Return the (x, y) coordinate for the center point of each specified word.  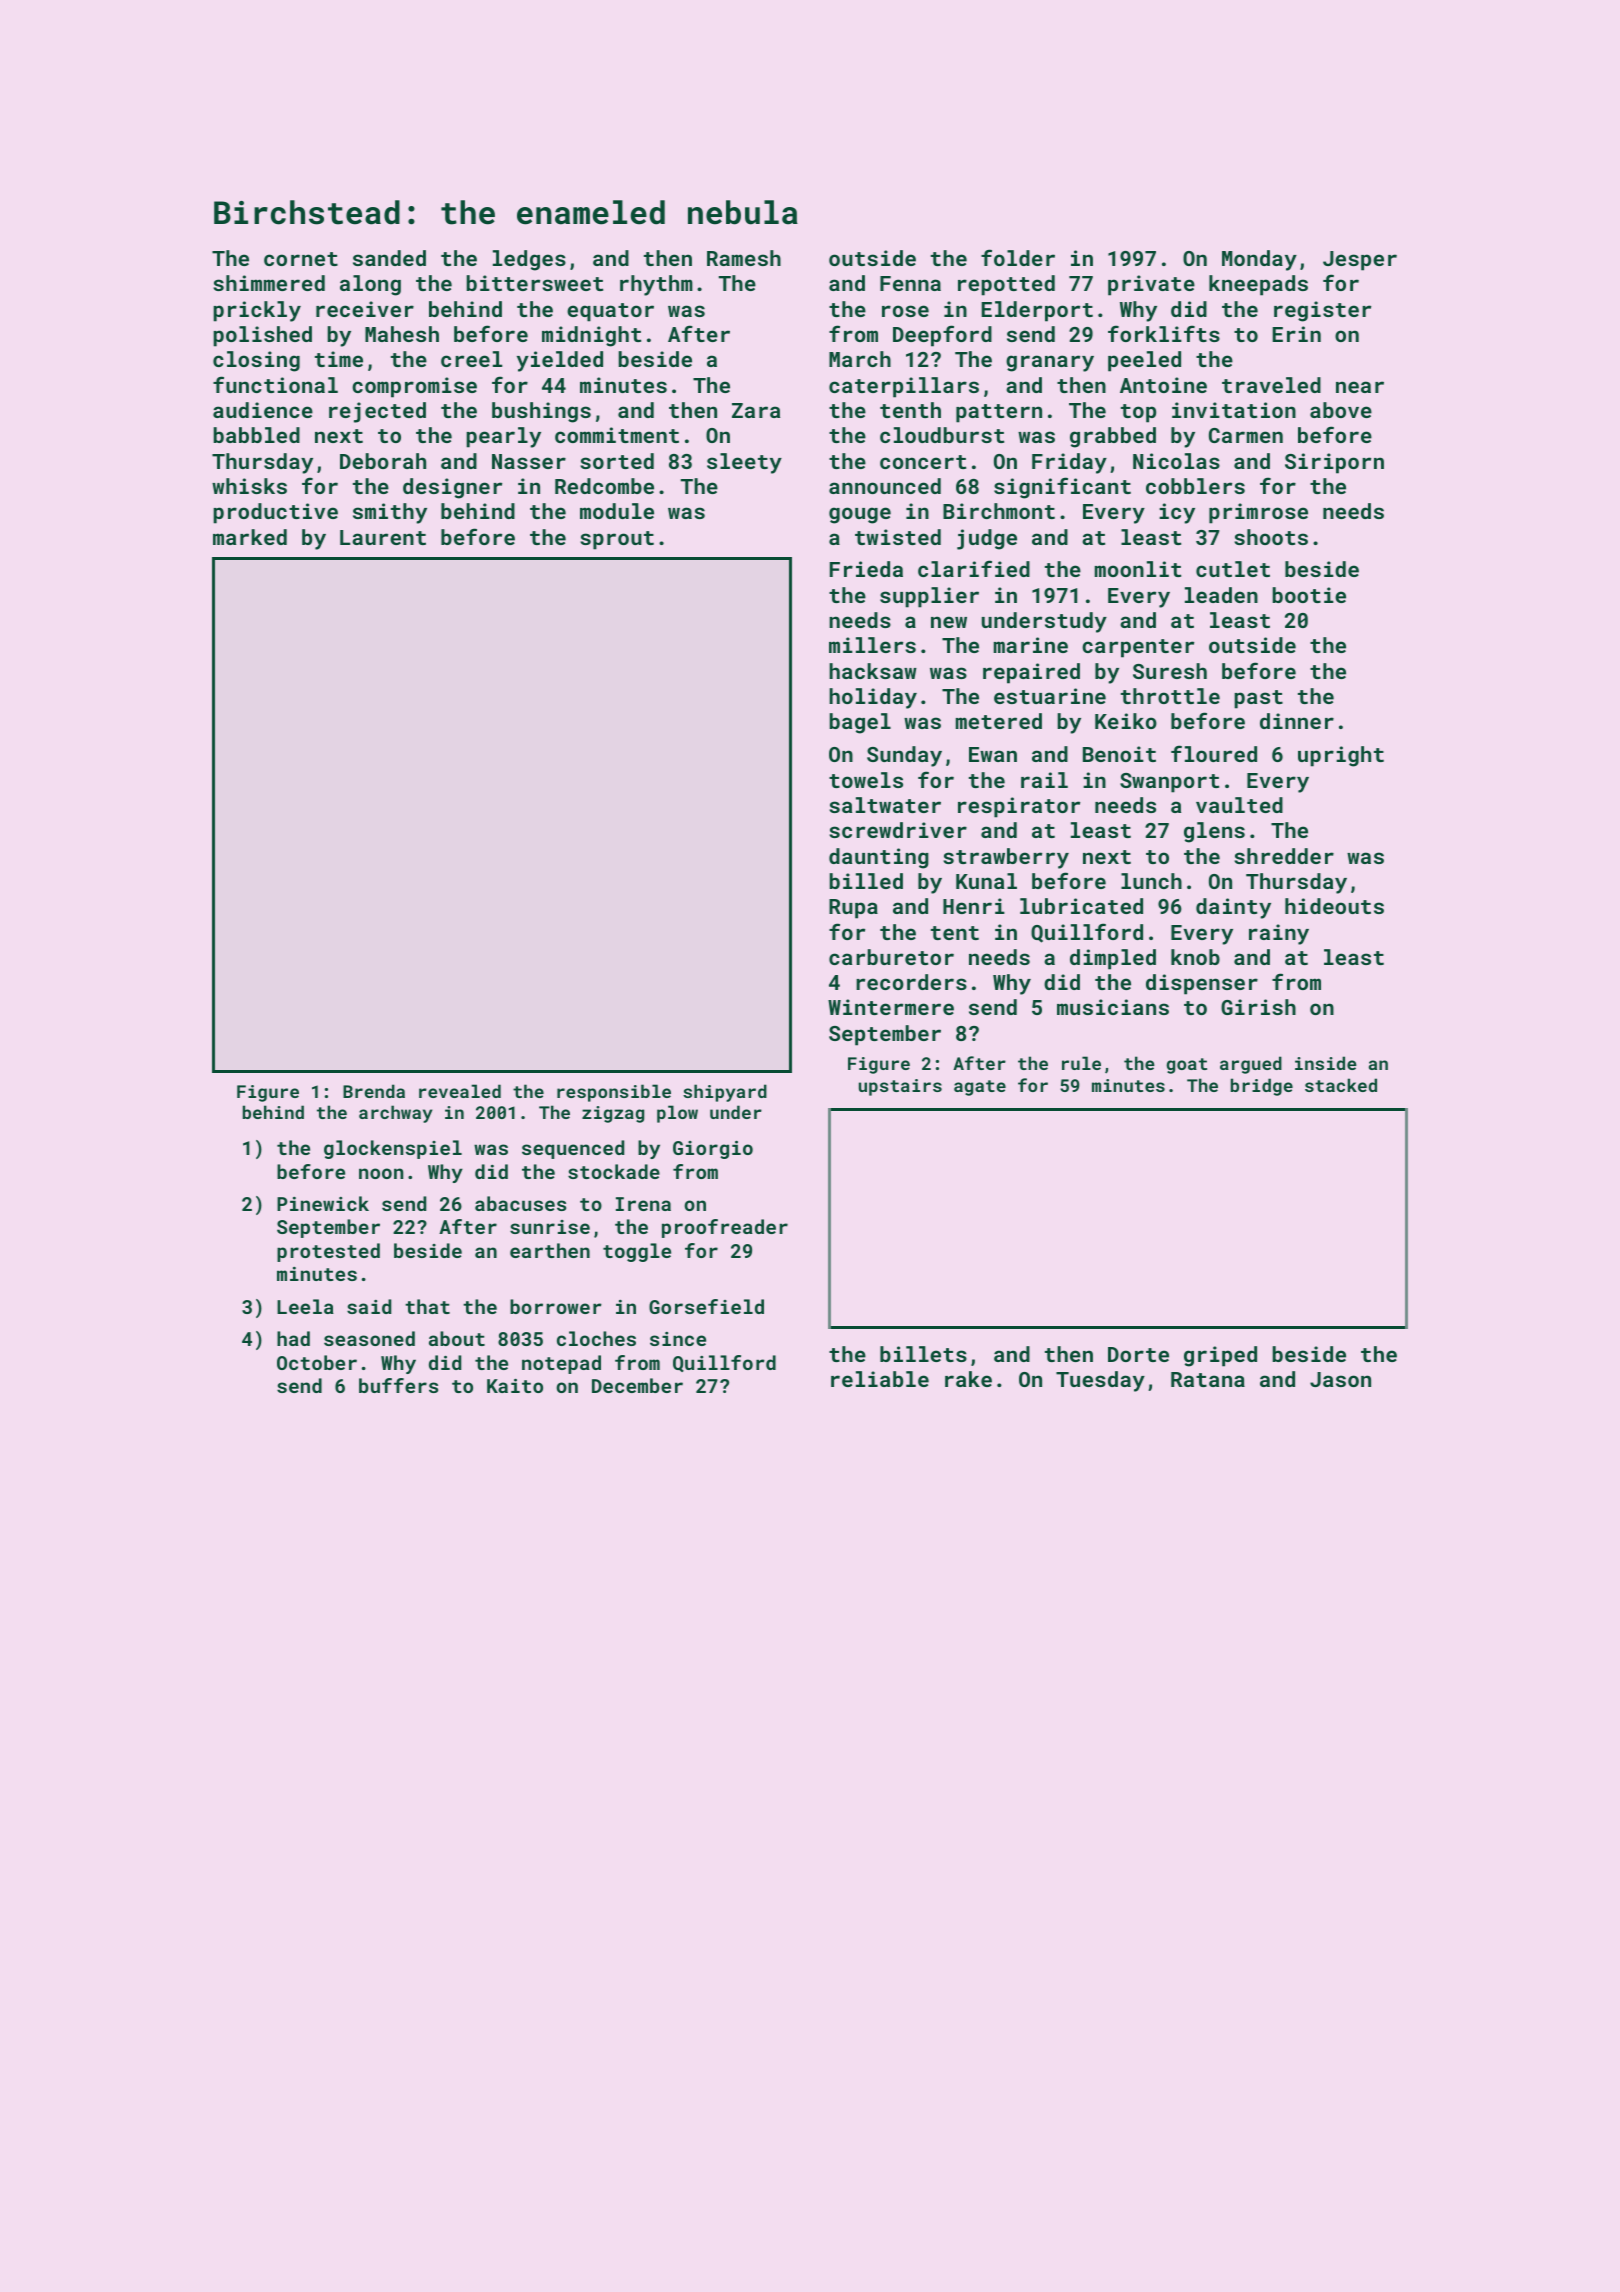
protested (328, 1252)
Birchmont (999, 511)
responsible (614, 1093)
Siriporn (1334, 463)
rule (1081, 1063)
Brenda (374, 1091)
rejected (377, 412)
